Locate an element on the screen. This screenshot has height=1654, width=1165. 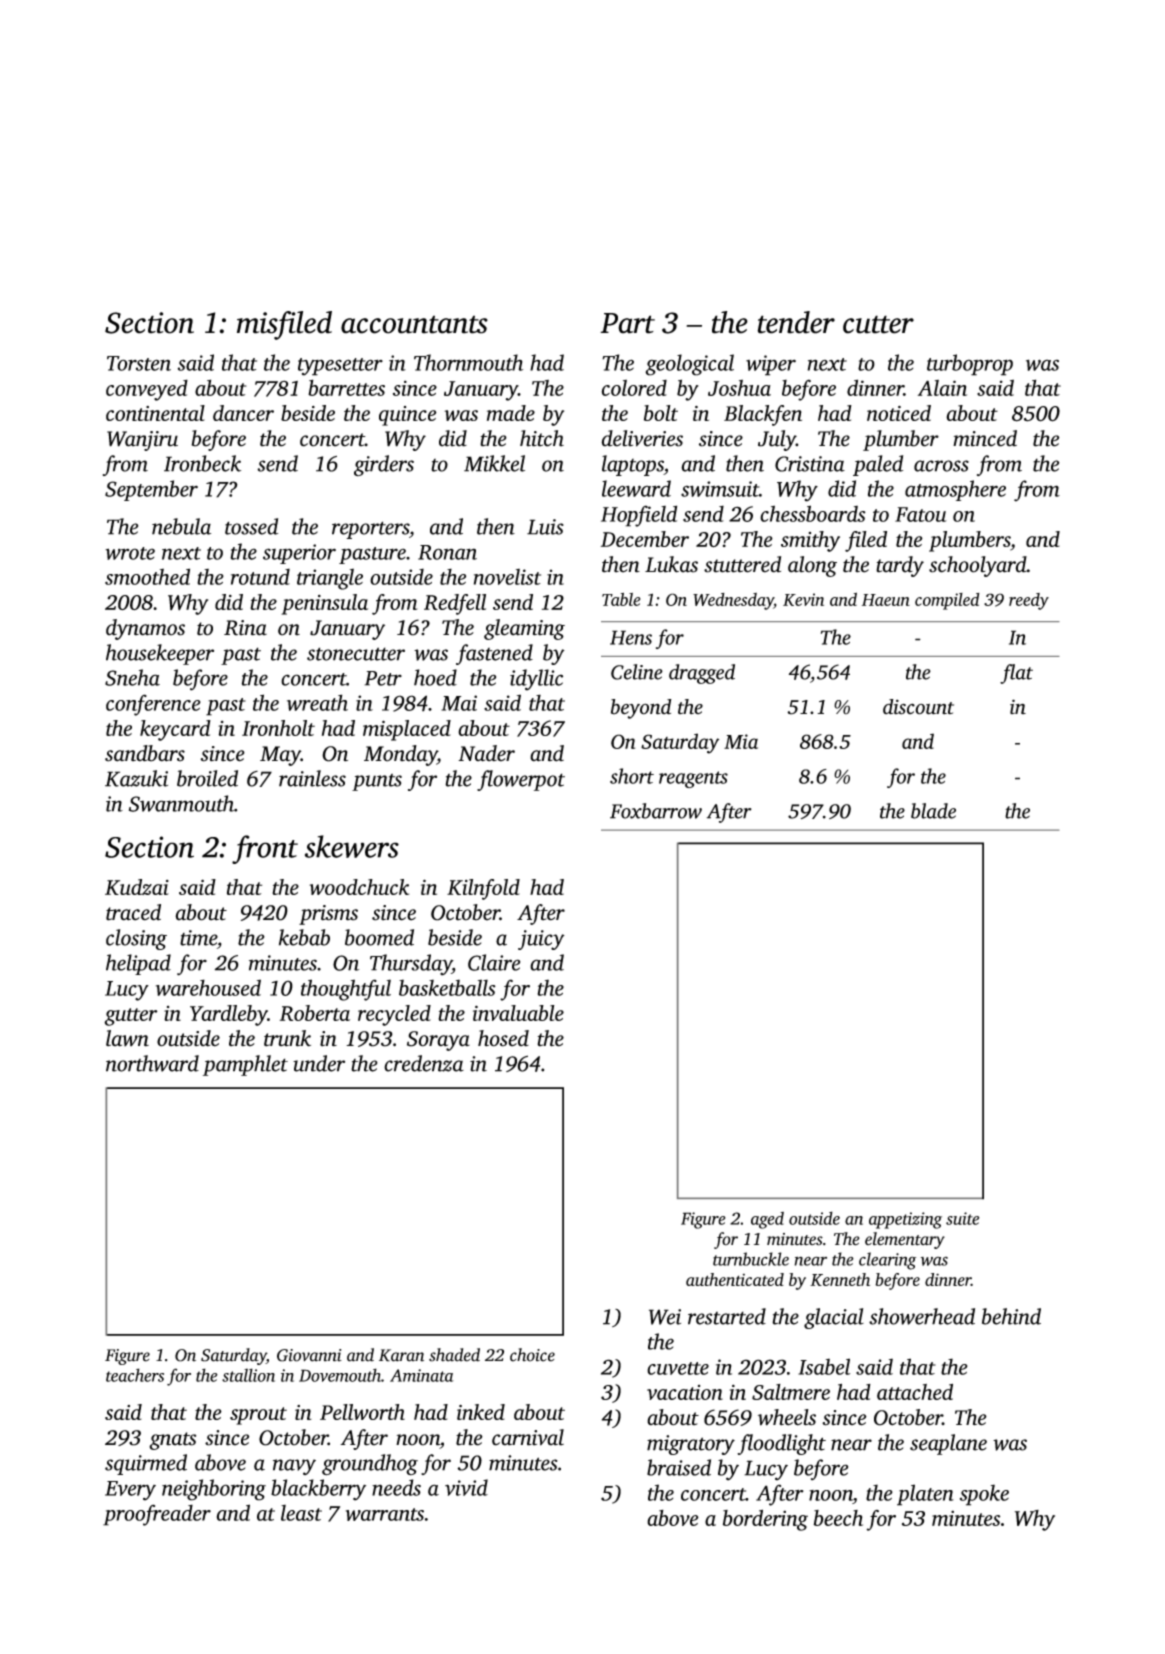
dancer is located at coordinates (243, 413).
